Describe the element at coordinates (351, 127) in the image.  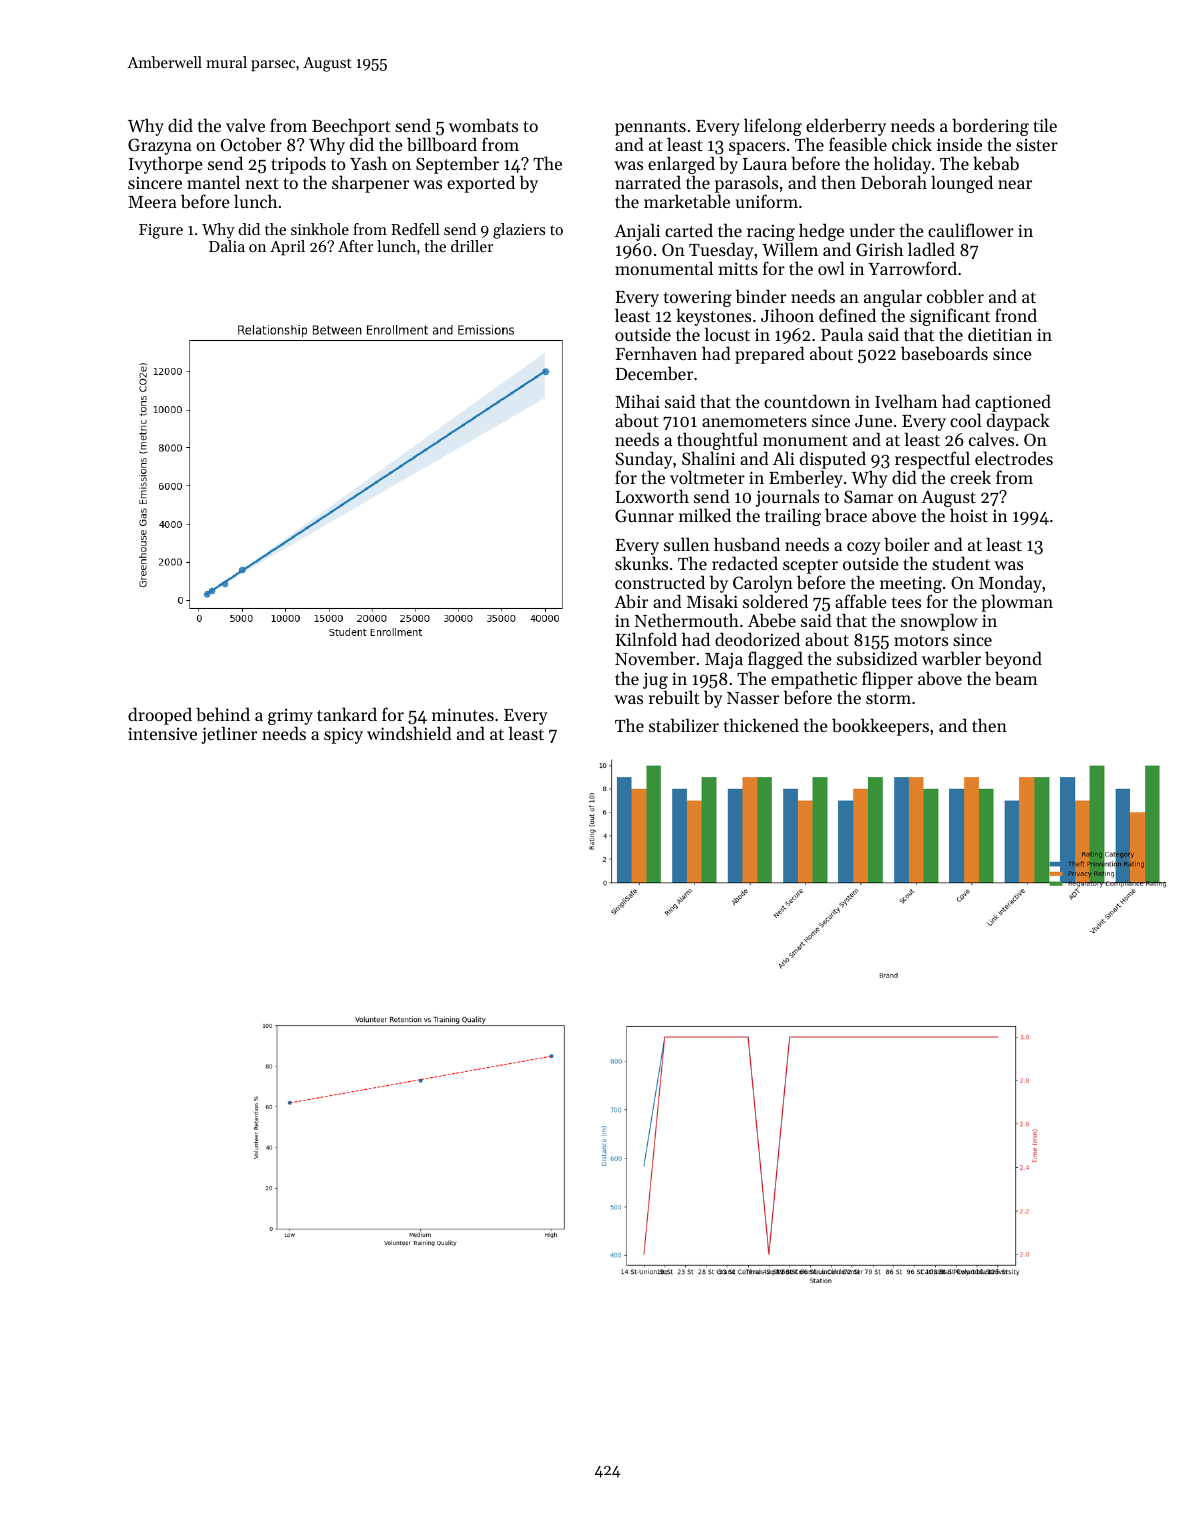
I see `Beechport` at that location.
